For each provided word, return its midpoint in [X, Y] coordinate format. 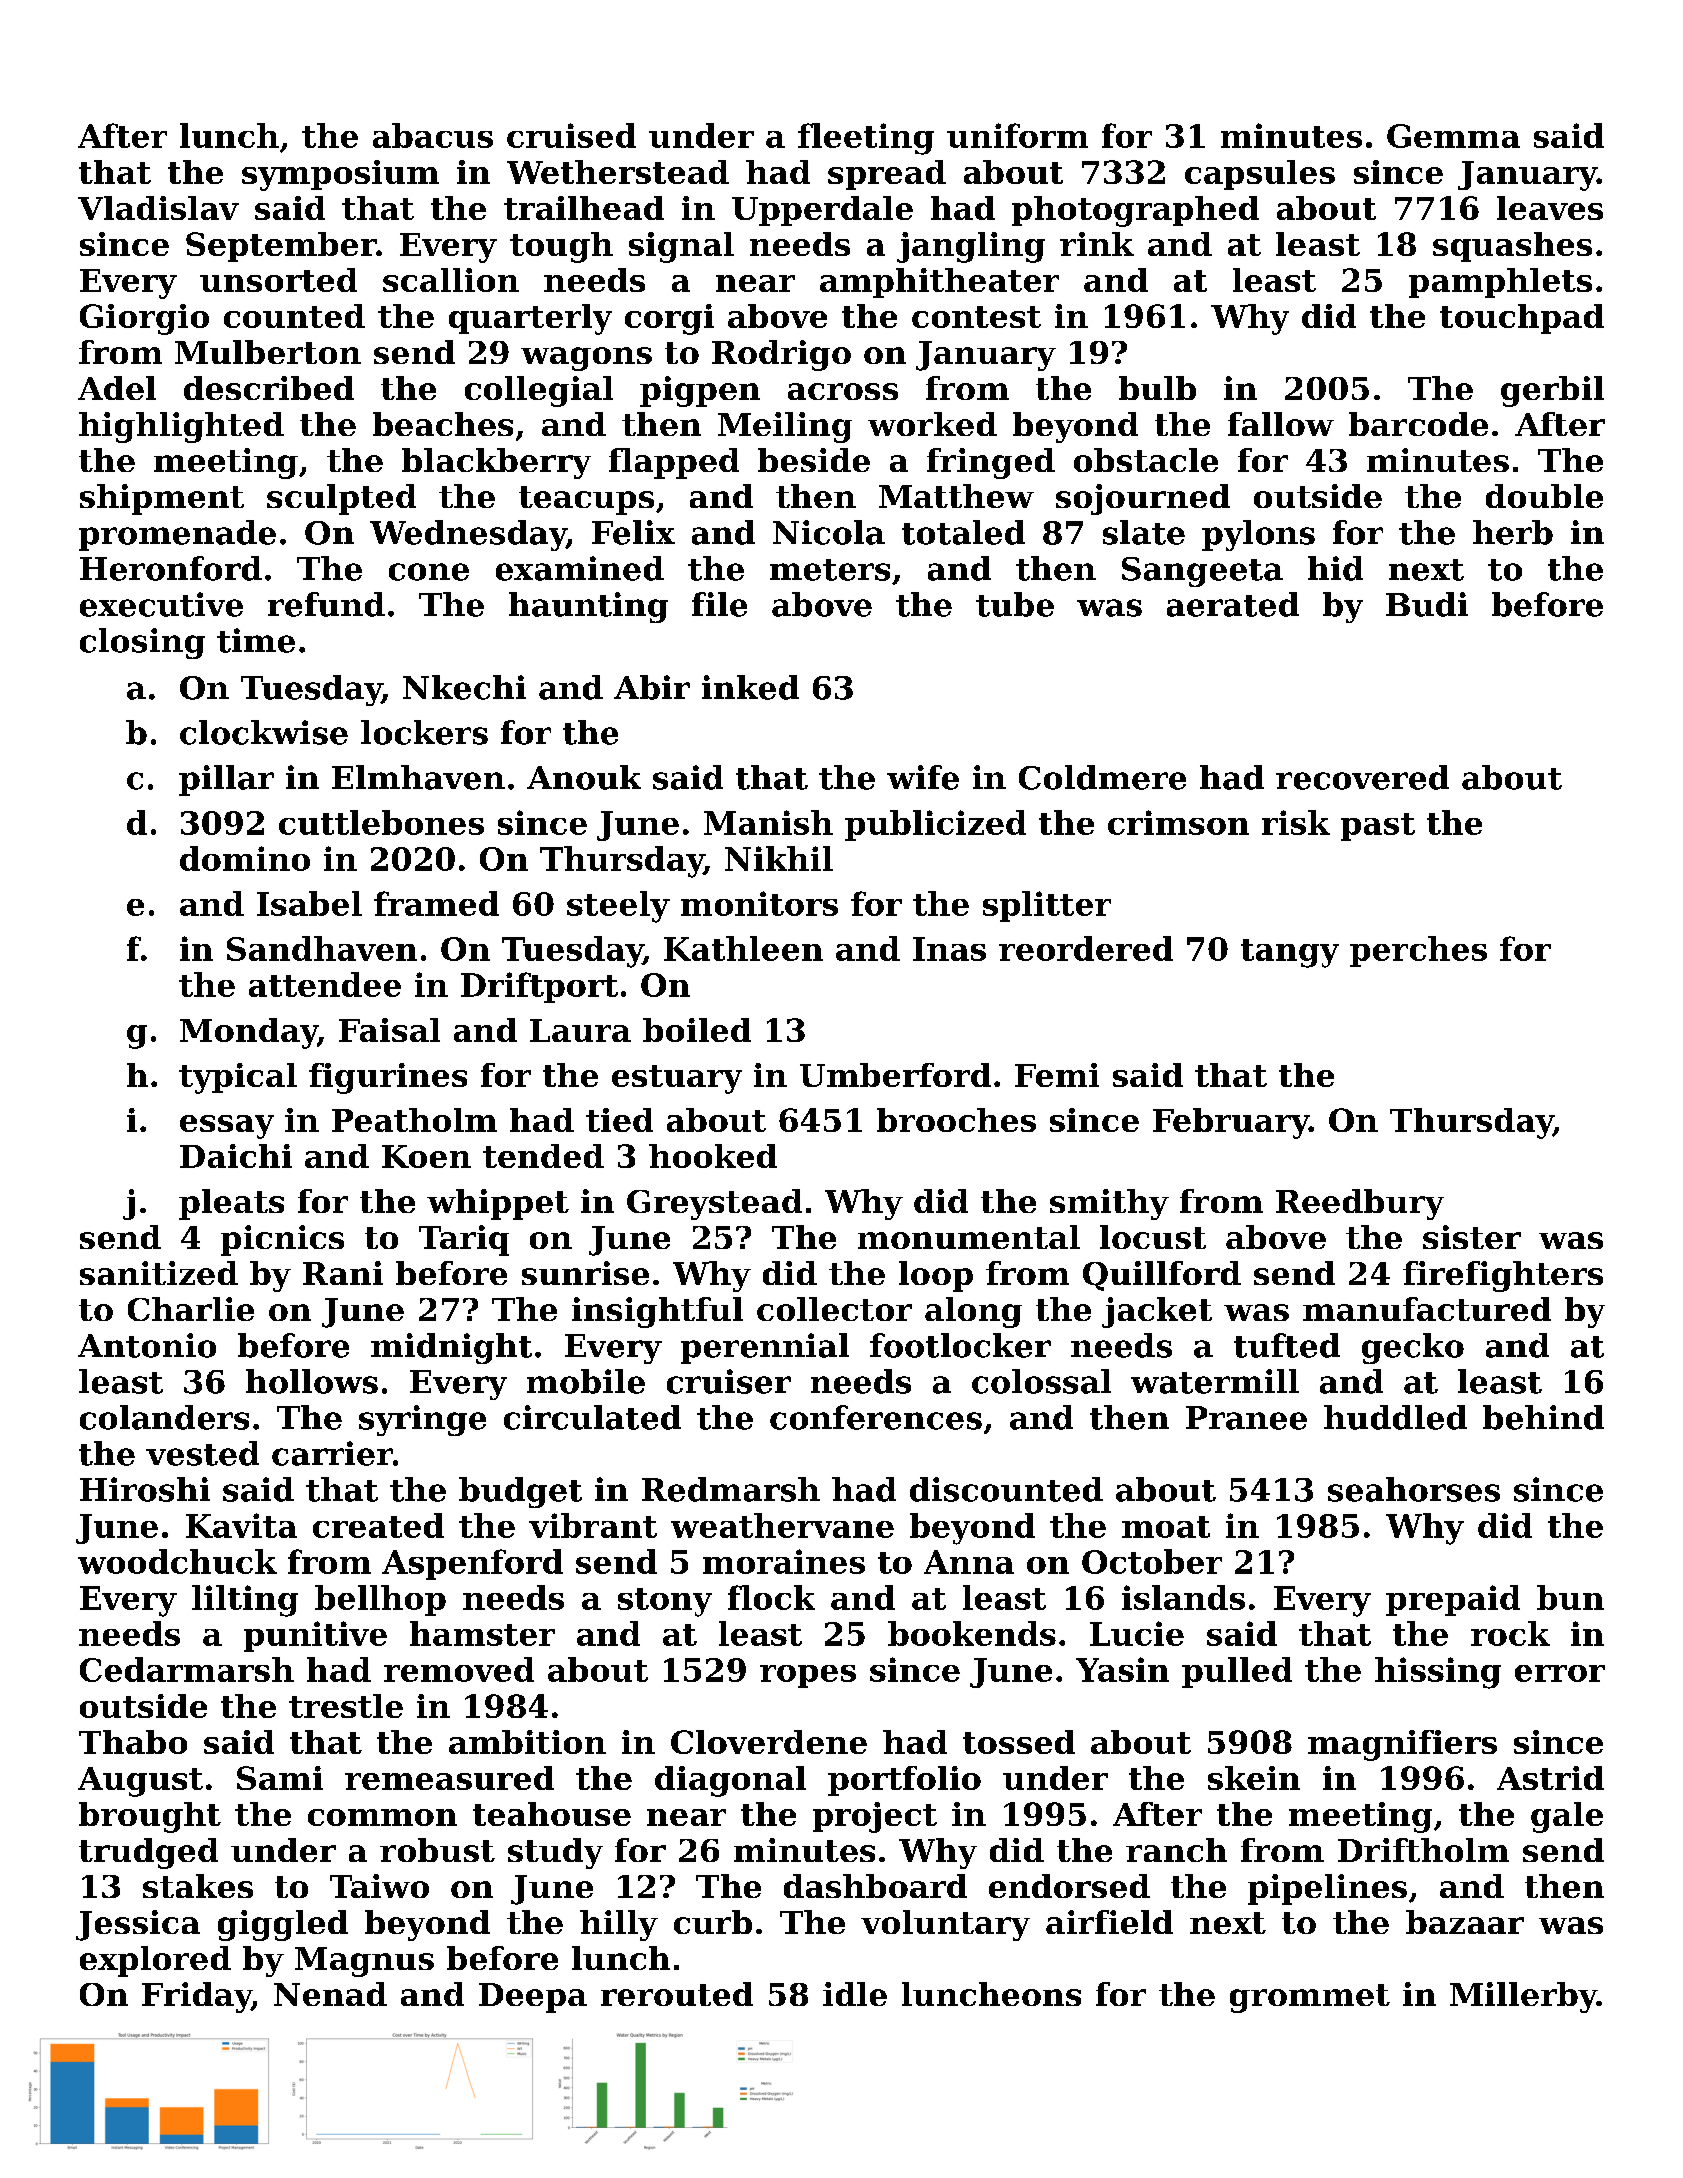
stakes [198, 1886]
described [269, 388]
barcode [1418, 424]
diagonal [730, 1781]
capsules [1260, 175]
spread [887, 175]
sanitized [159, 1273]
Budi [1427, 604]
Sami [280, 1778]
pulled [1237, 1672]
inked [750, 687]
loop [936, 1276]
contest [976, 317]
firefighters [1503, 1276]
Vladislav [158, 208]
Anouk [584, 777]
